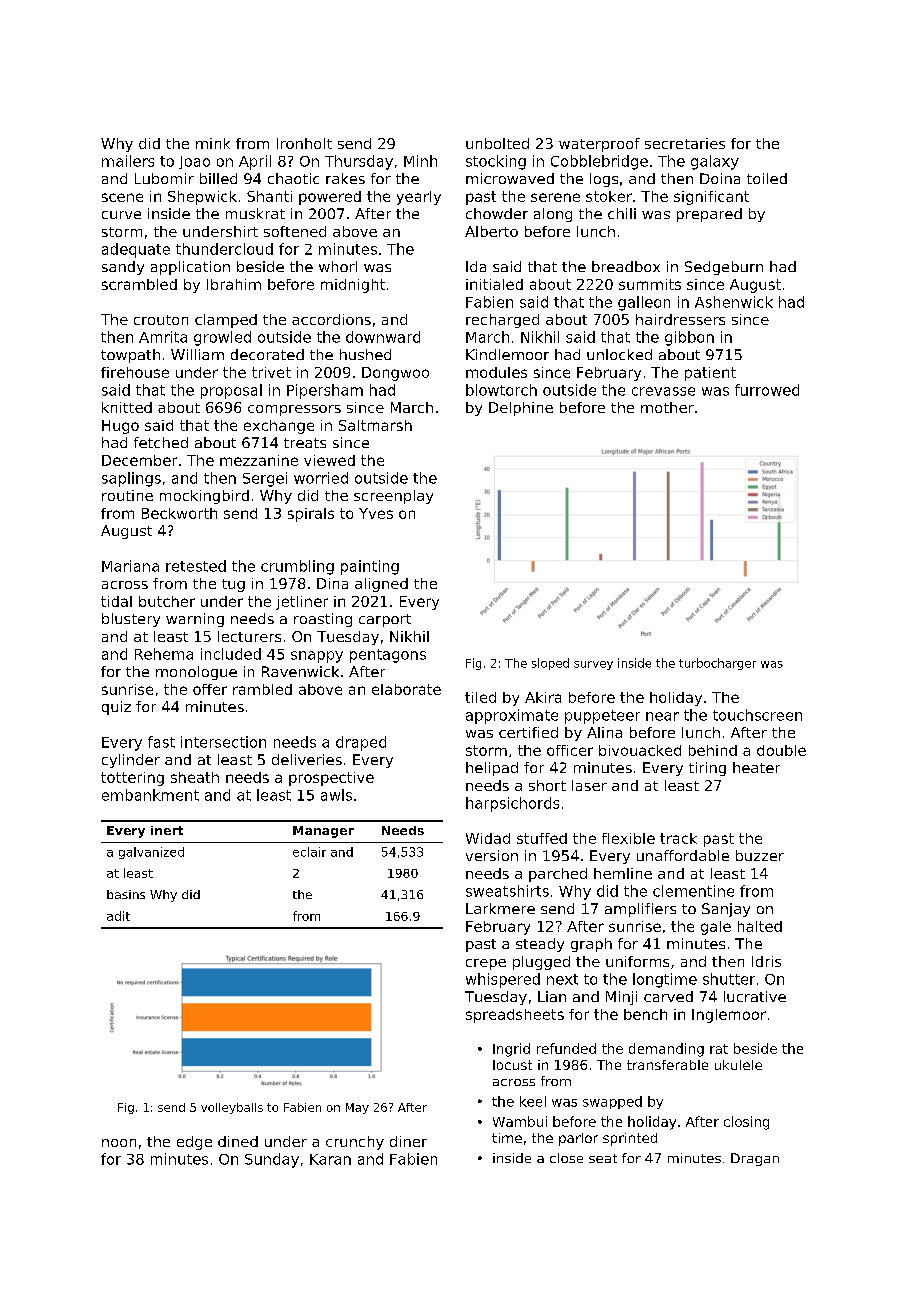  What do you see at coordinates (497, 143) in the image?
I see `unbolted` at bounding box center [497, 143].
